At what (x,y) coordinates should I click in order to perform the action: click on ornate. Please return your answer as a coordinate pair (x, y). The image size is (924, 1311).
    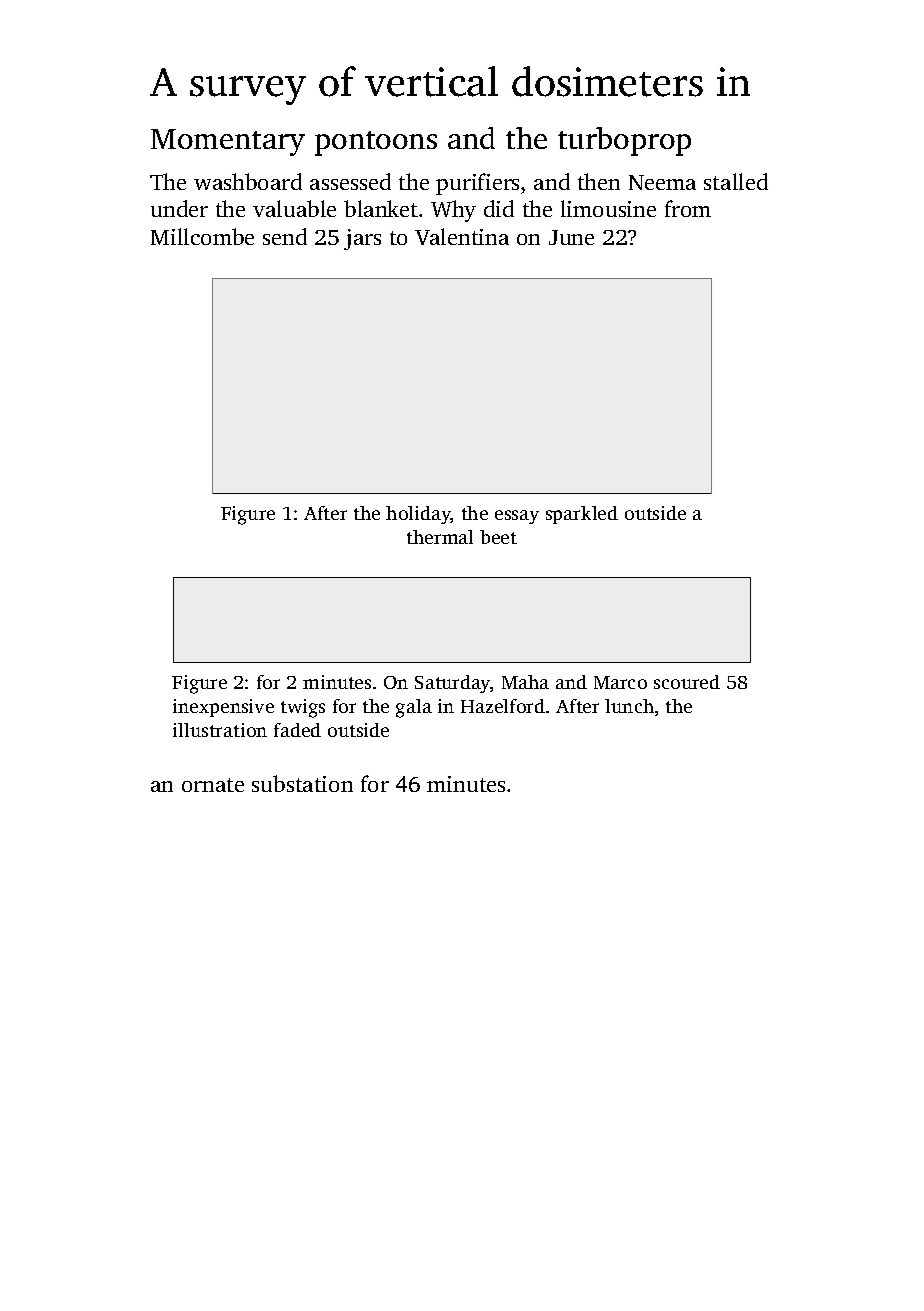
    Looking at the image, I should click on (213, 785).
